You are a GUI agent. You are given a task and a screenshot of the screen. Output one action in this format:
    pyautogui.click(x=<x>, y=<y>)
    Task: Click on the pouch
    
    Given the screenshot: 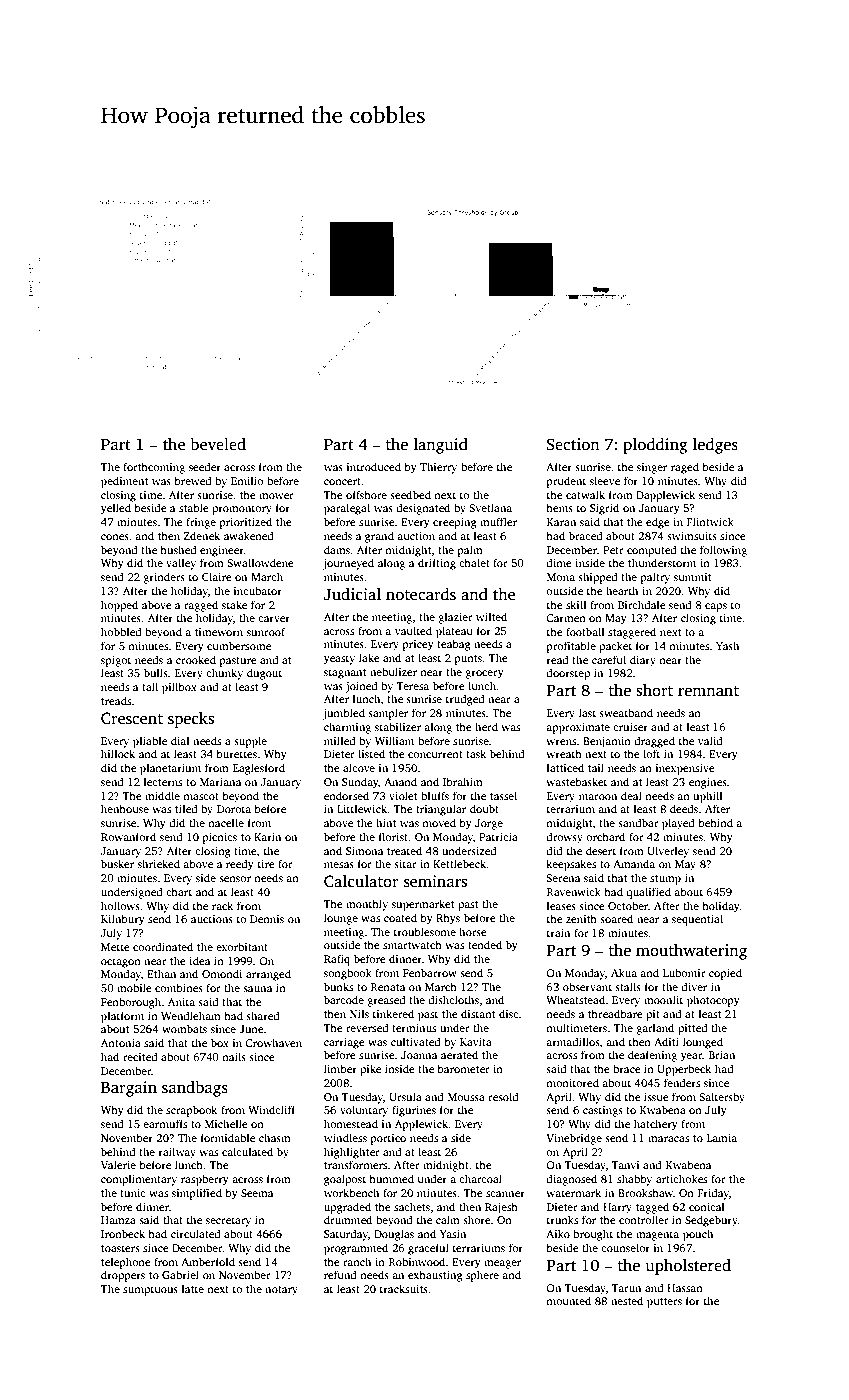 What is the action you would take?
    pyautogui.click(x=698, y=1235)
